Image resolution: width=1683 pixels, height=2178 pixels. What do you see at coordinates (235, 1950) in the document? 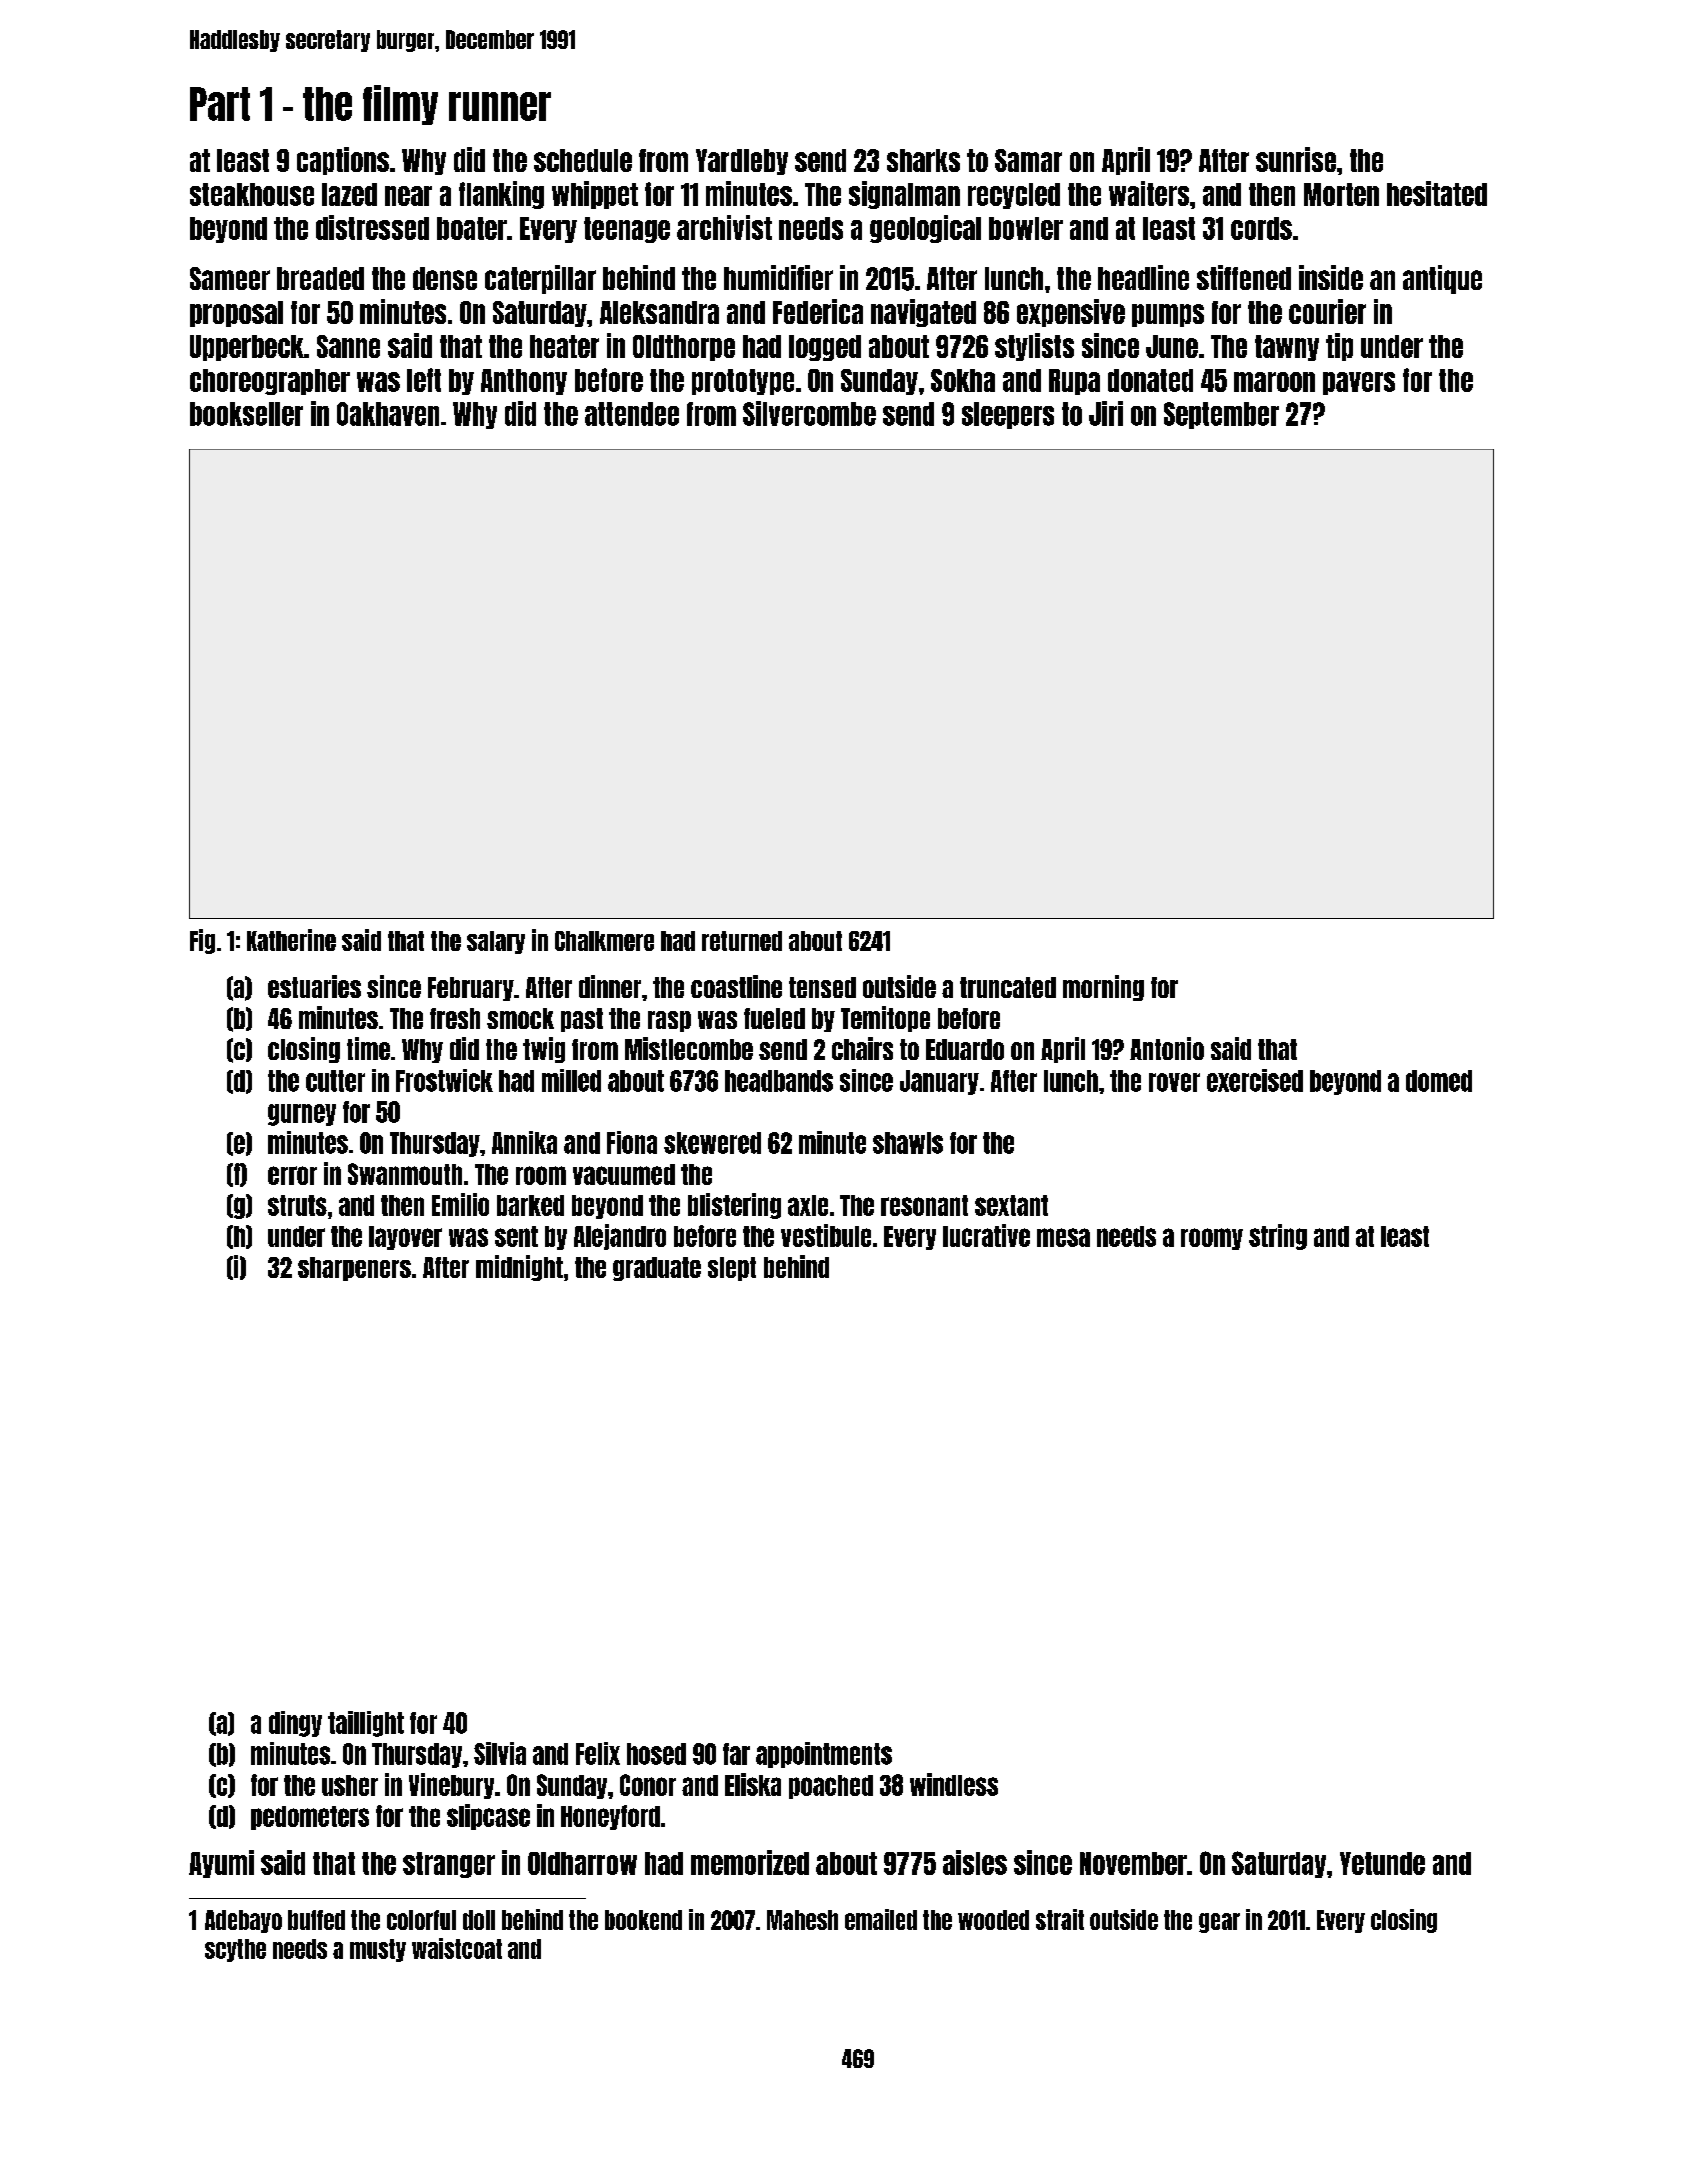
I see `scythe` at bounding box center [235, 1950].
